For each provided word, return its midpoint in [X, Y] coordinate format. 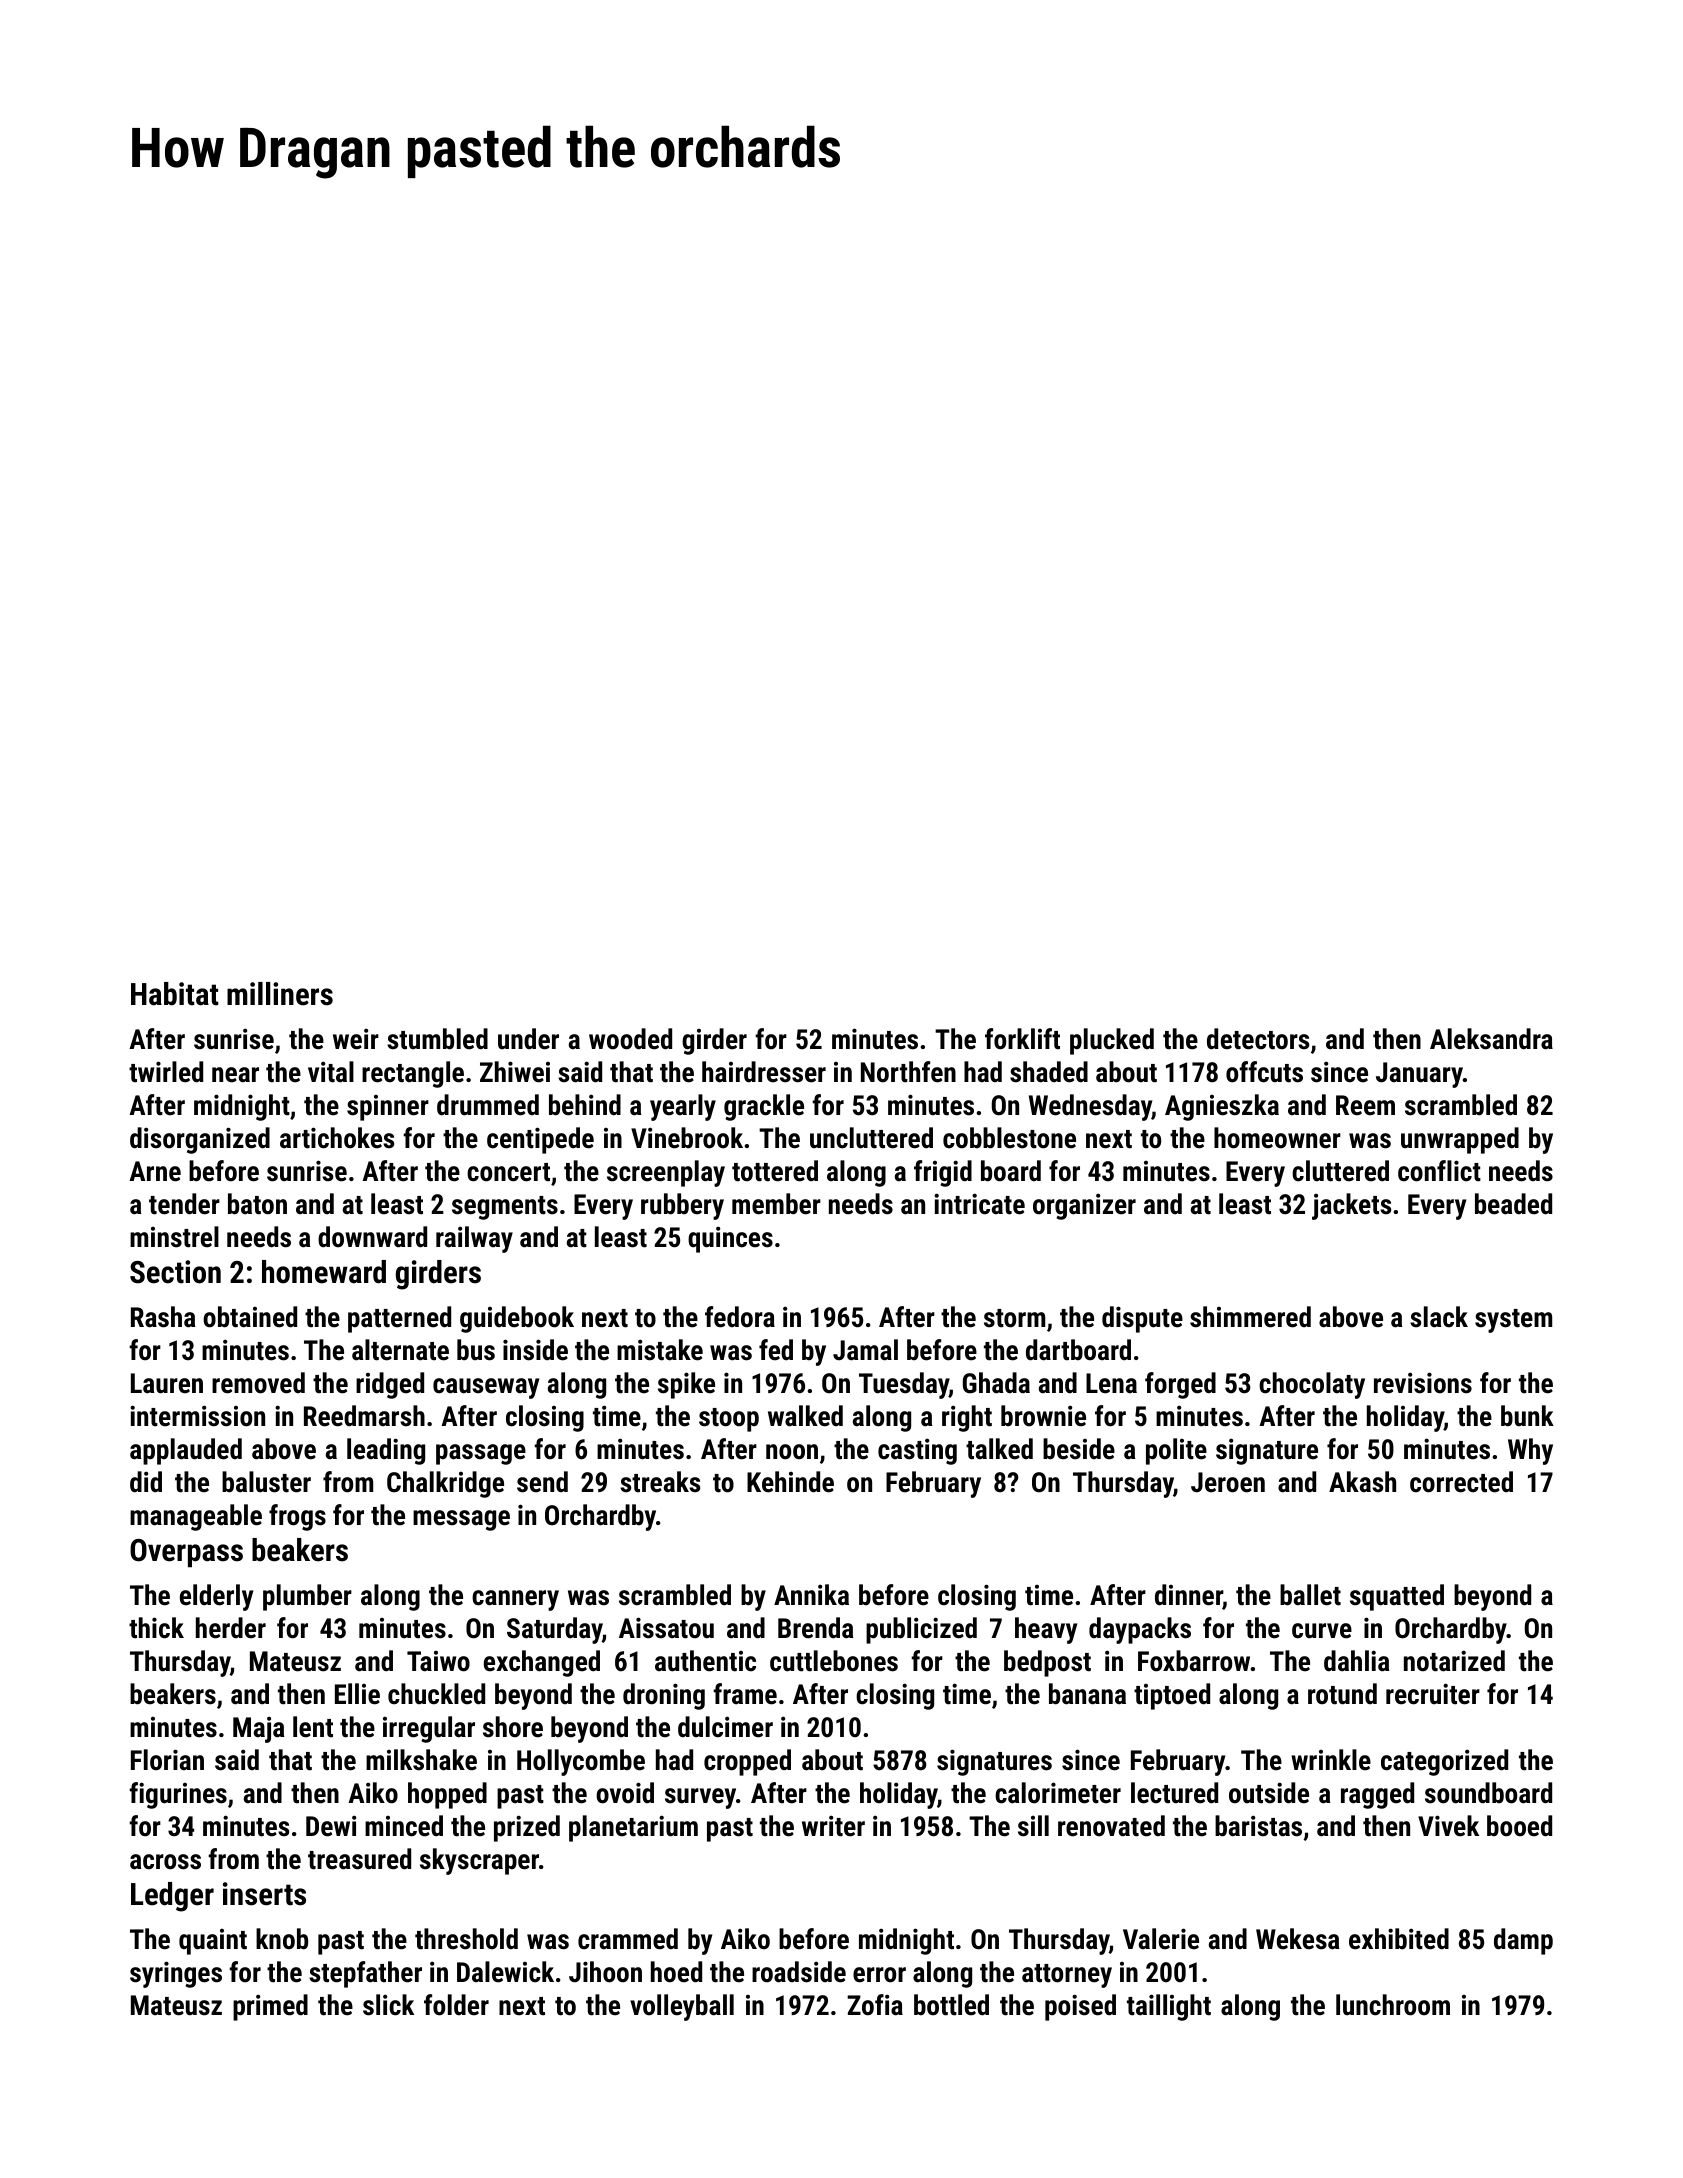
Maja [258, 1729]
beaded [1513, 1204]
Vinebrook [687, 1138]
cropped [747, 1762]
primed [270, 2007]
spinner [388, 1108]
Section [175, 1272]
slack [1439, 1317]
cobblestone [1009, 1138]
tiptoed [1172, 1696]
